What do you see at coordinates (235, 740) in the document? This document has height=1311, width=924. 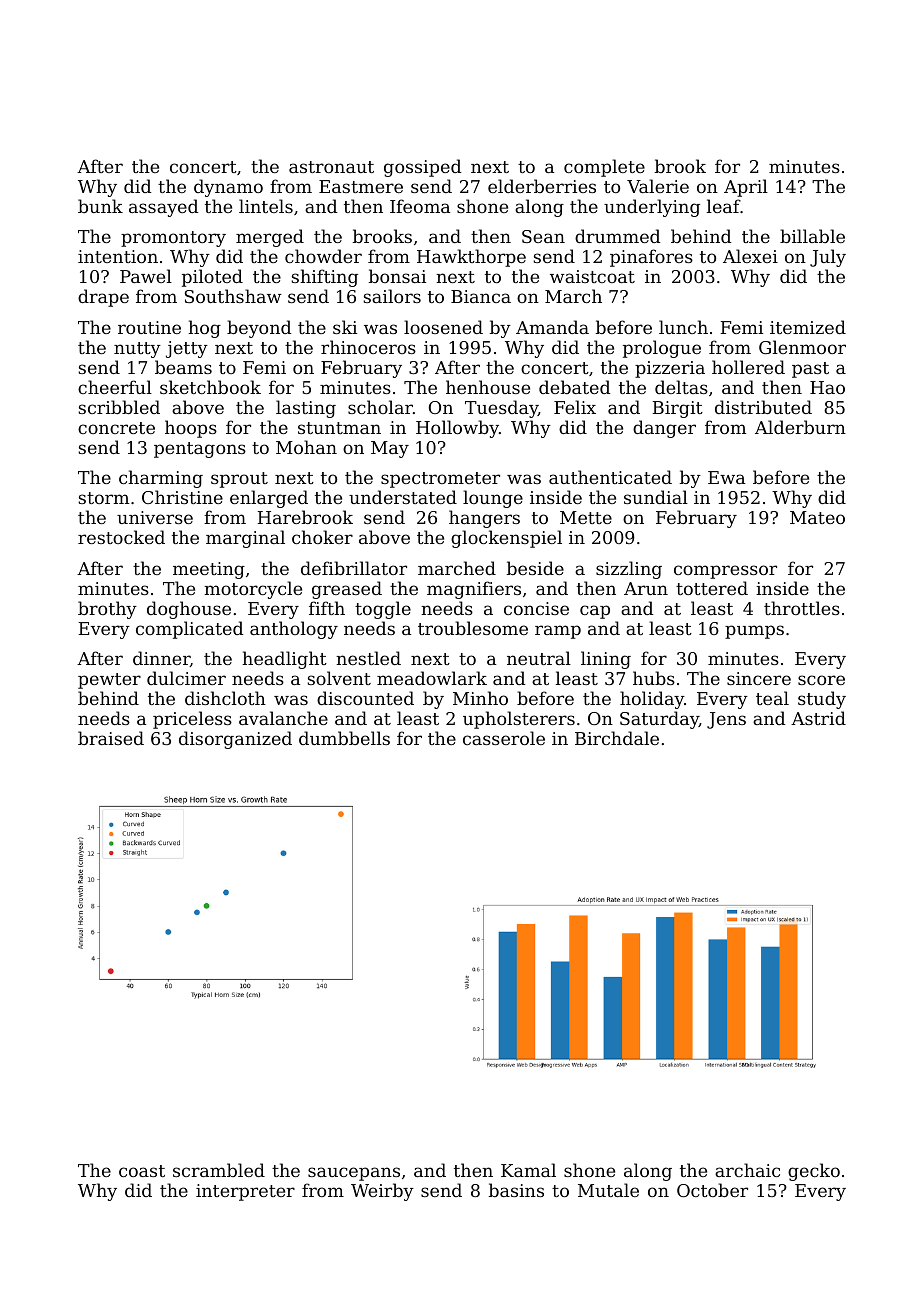 I see `disorganized` at bounding box center [235, 740].
